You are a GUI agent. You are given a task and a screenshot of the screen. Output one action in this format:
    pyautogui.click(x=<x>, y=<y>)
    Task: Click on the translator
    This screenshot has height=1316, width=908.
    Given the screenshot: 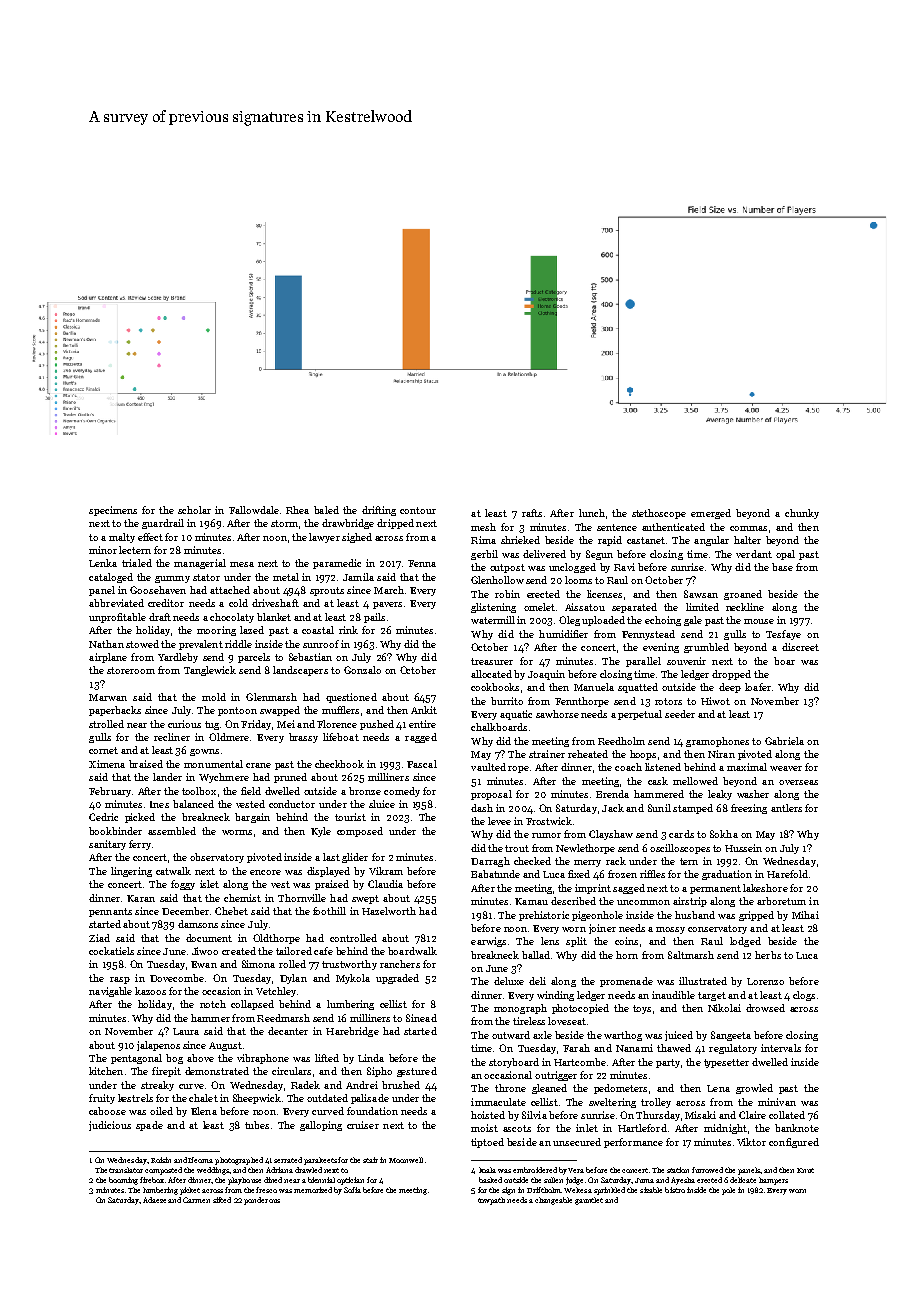 What is the action you would take?
    pyautogui.click(x=126, y=1170)
